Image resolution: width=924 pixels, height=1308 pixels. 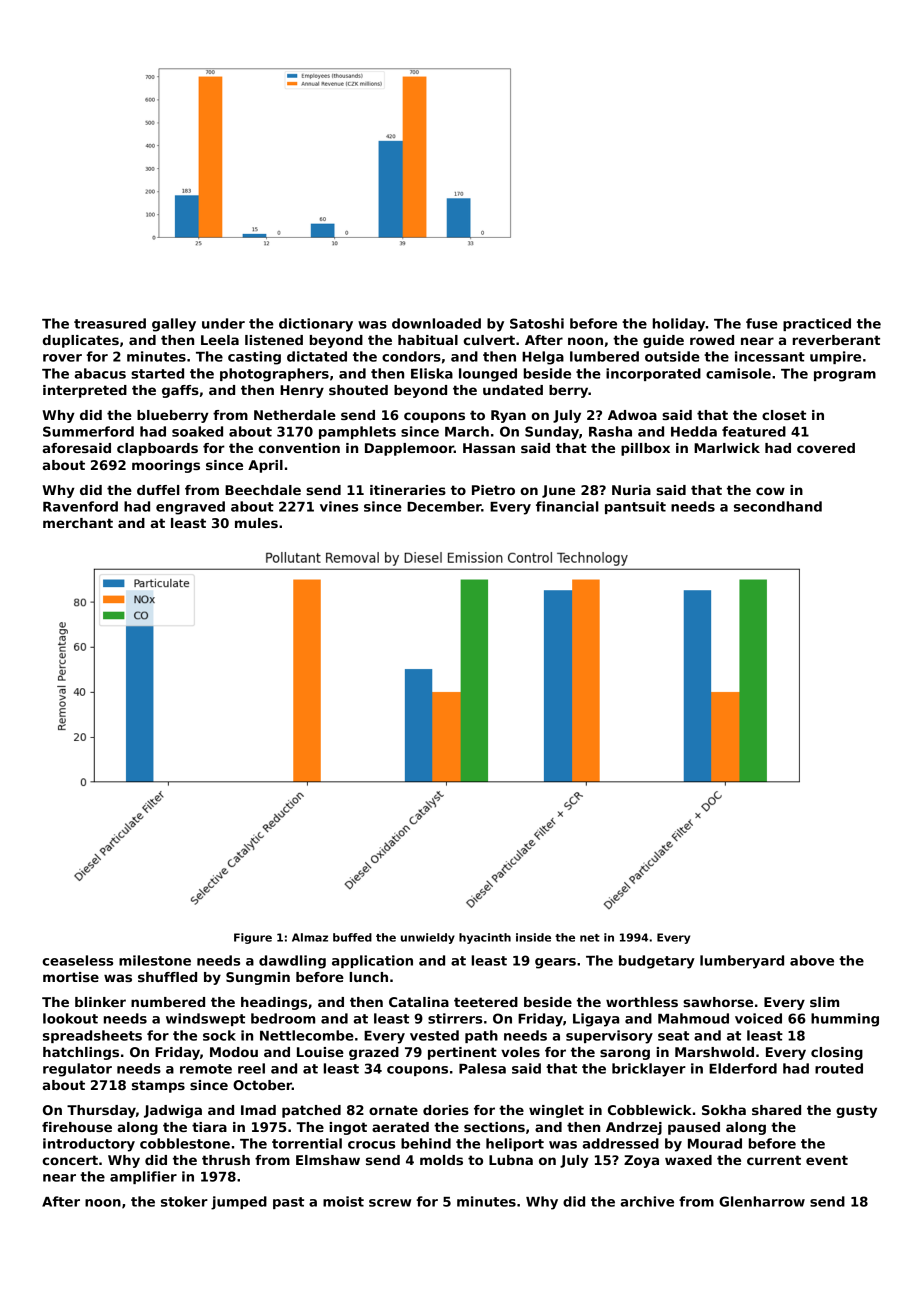 What do you see at coordinates (462, 1053) in the screenshot?
I see `pertinent` at bounding box center [462, 1053].
